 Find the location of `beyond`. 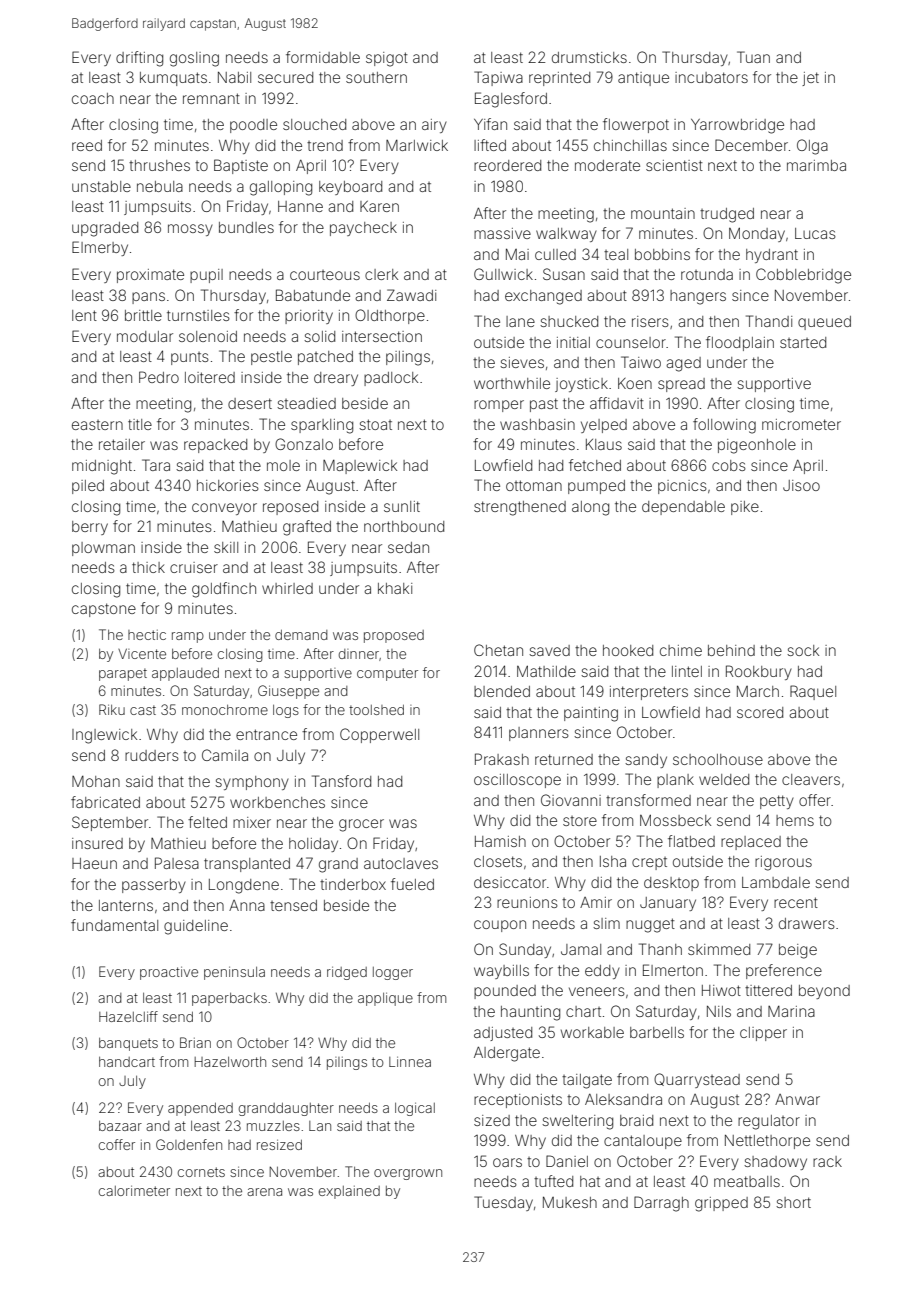

beyond is located at coordinates (824, 992).
